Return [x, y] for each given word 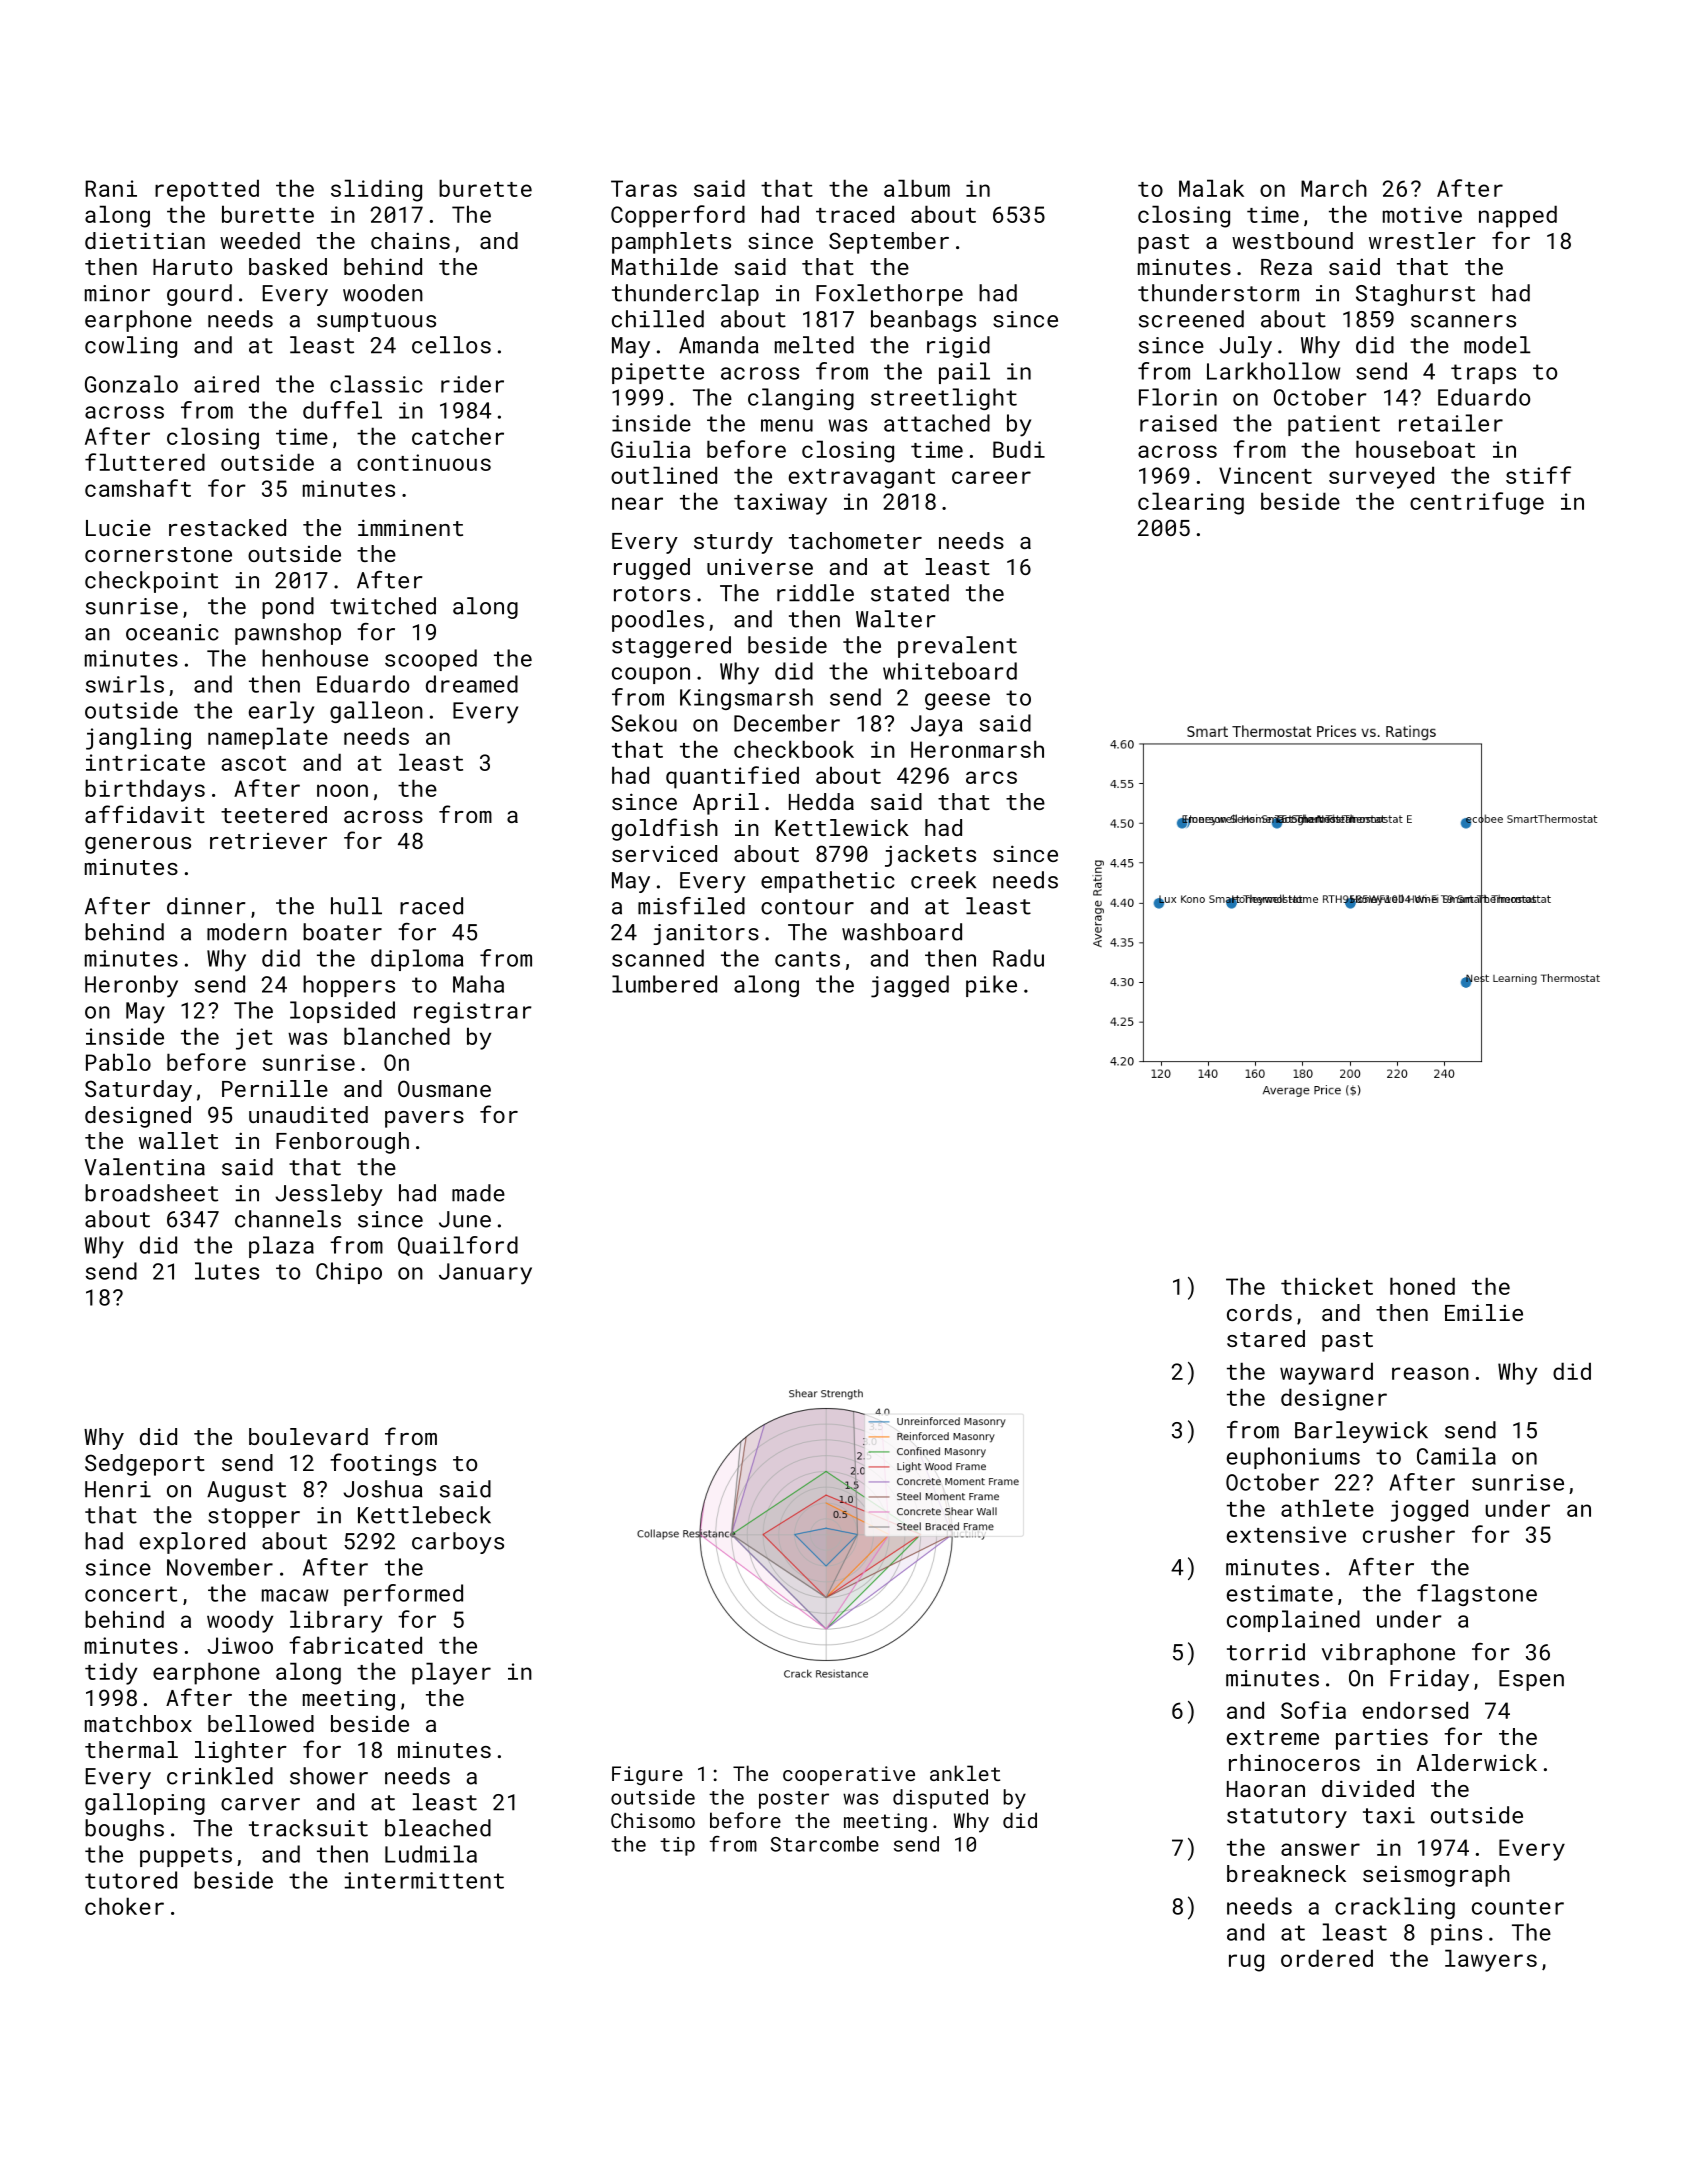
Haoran [1266, 1789]
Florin [1178, 397]
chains [410, 240]
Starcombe [825, 1844]
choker [124, 1906]
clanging [801, 399]
